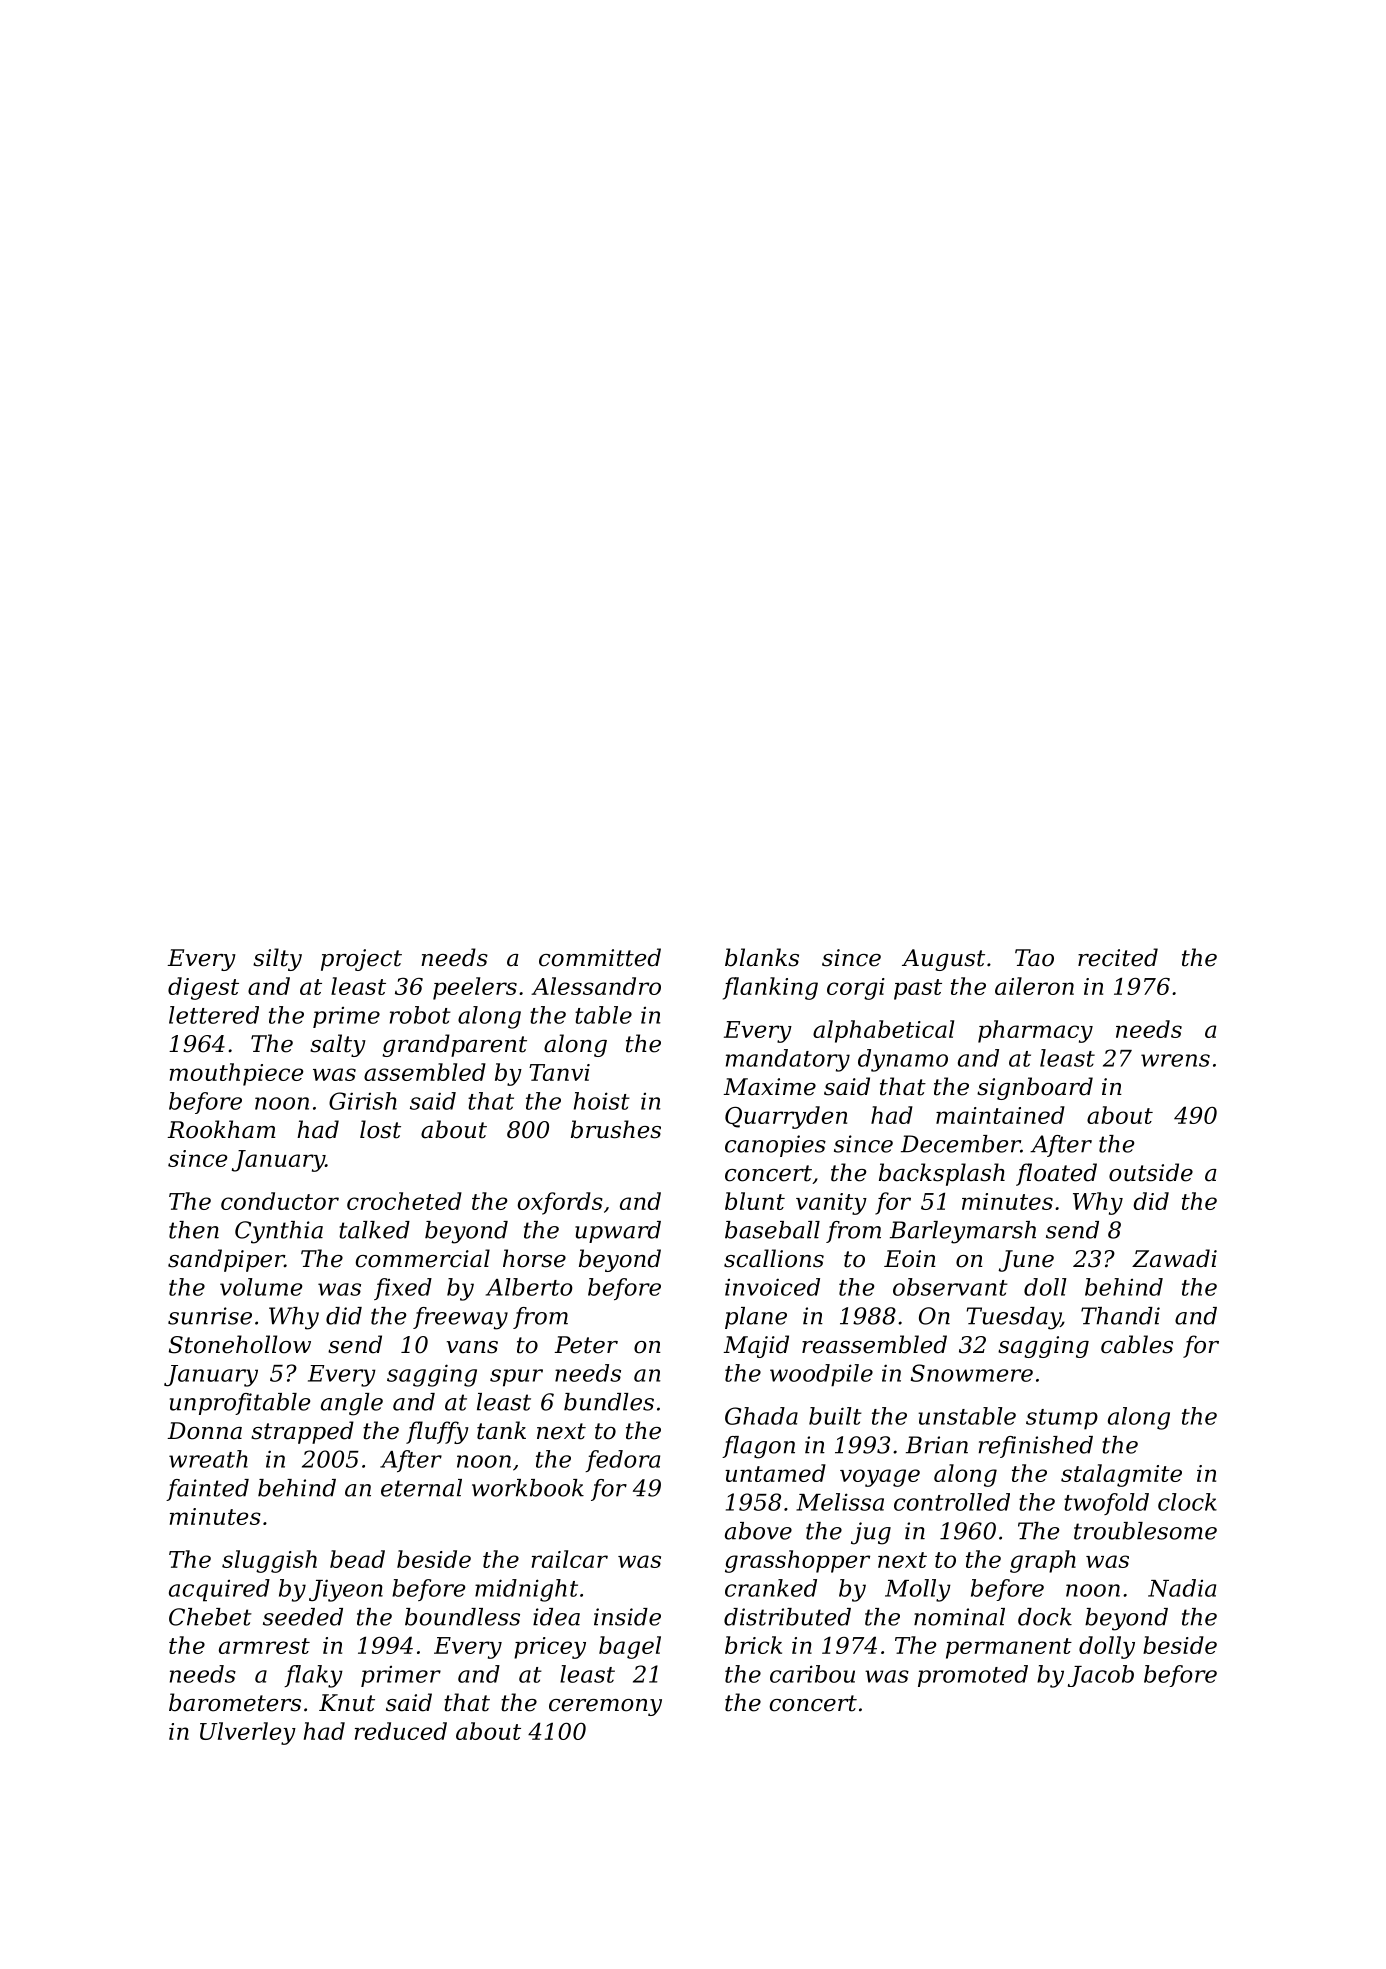 The width and height of the image is (1386, 1969). What do you see at coordinates (1120, 1316) in the image?
I see `Thandi` at bounding box center [1120, 1316].
